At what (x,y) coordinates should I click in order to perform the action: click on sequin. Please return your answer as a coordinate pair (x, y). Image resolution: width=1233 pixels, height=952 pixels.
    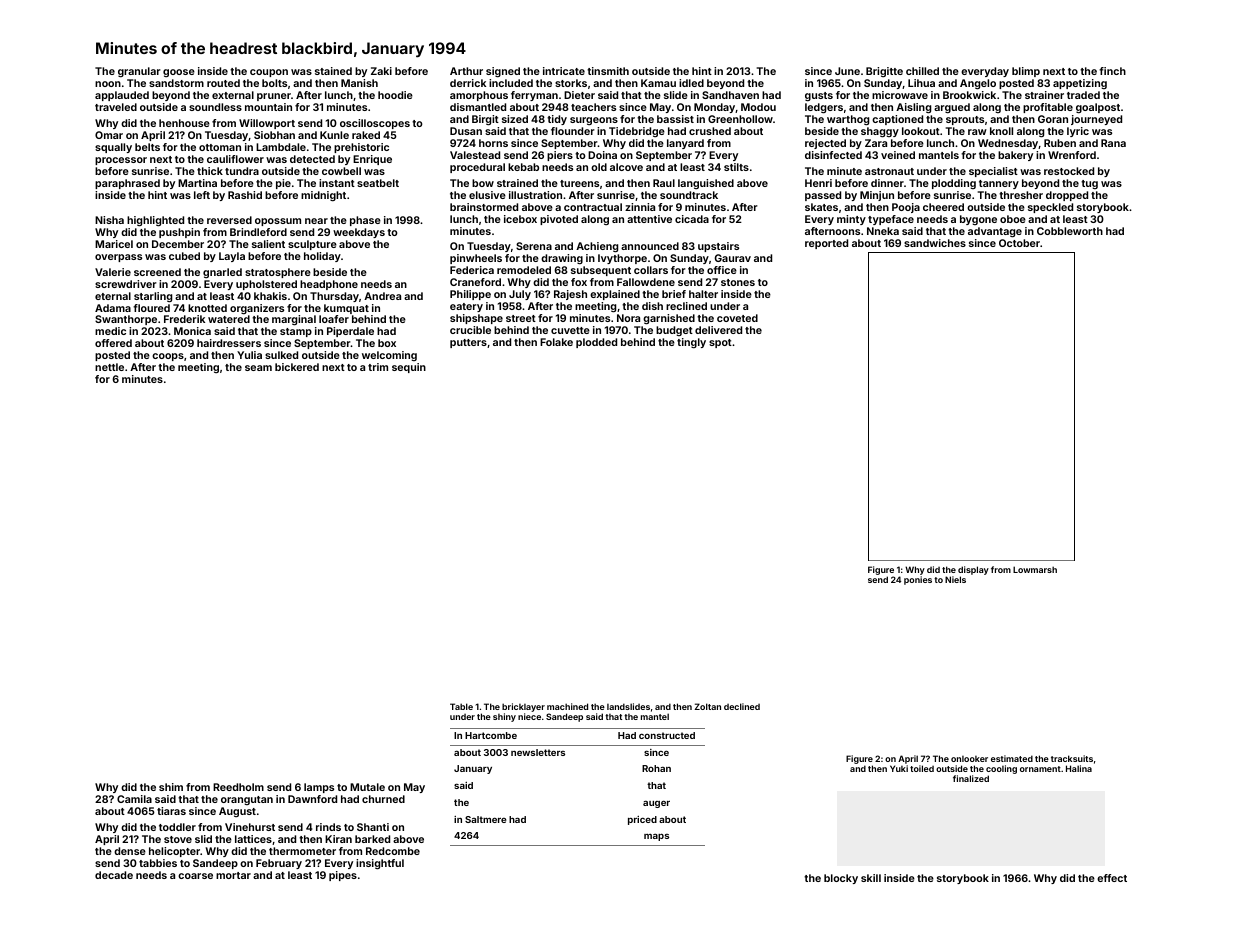
    Looking at the image, I should click on (409, 368).
